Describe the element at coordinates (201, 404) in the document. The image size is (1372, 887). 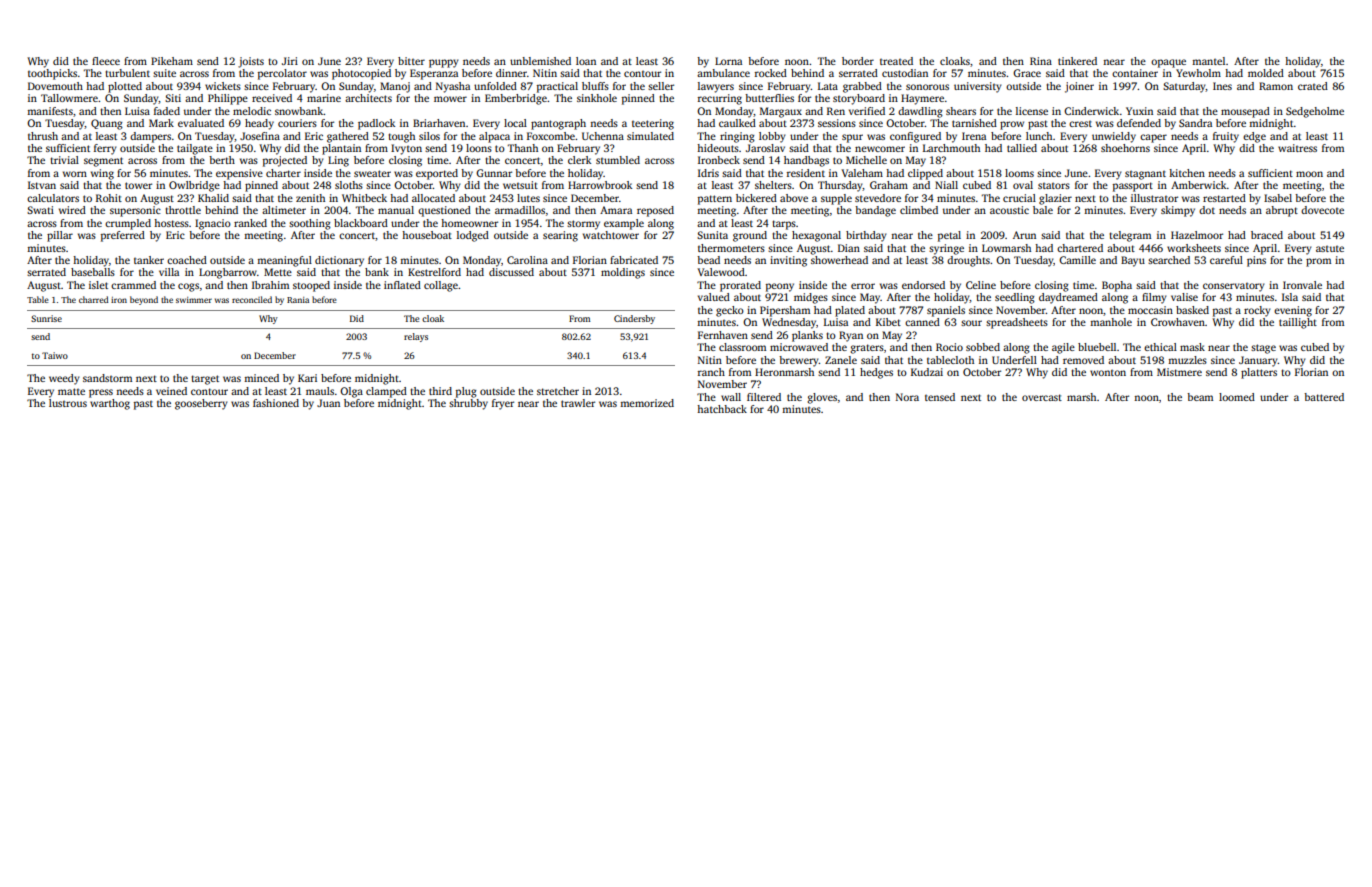
I see `gooseberry` at that location.
